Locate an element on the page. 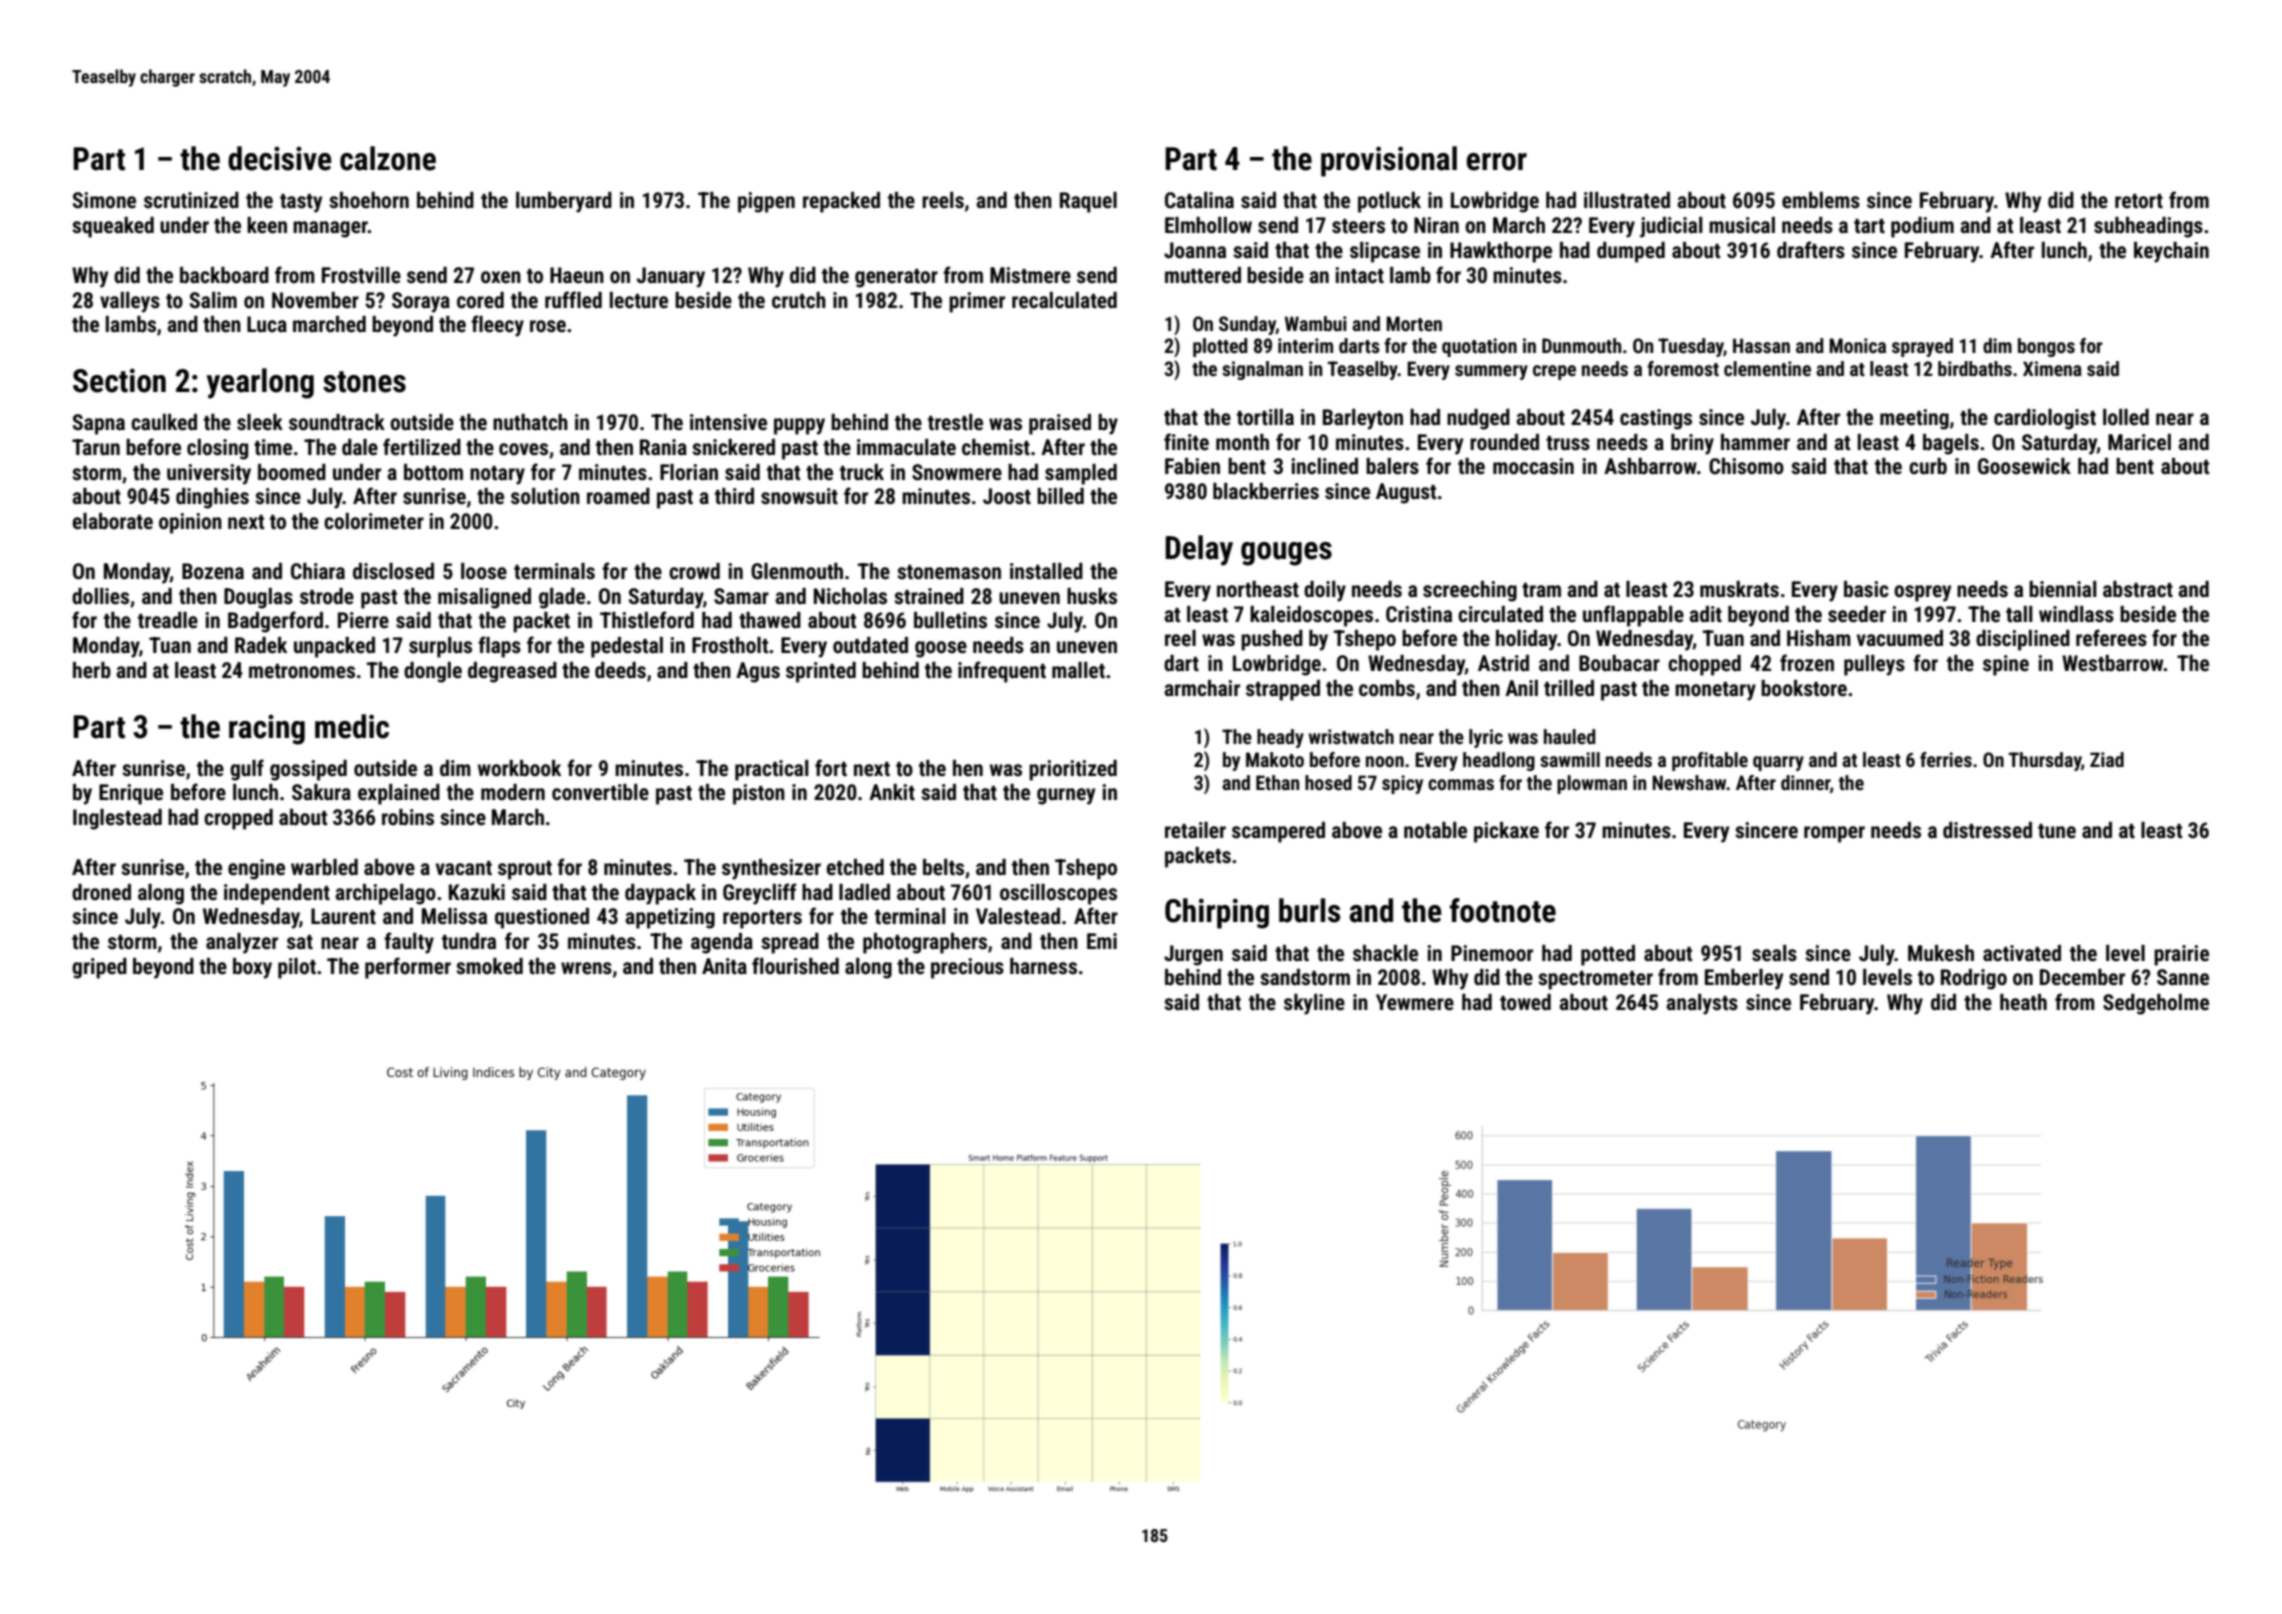 The width and height of the image is (2282, 1614). interim is located at coordinates (1305, 345).
